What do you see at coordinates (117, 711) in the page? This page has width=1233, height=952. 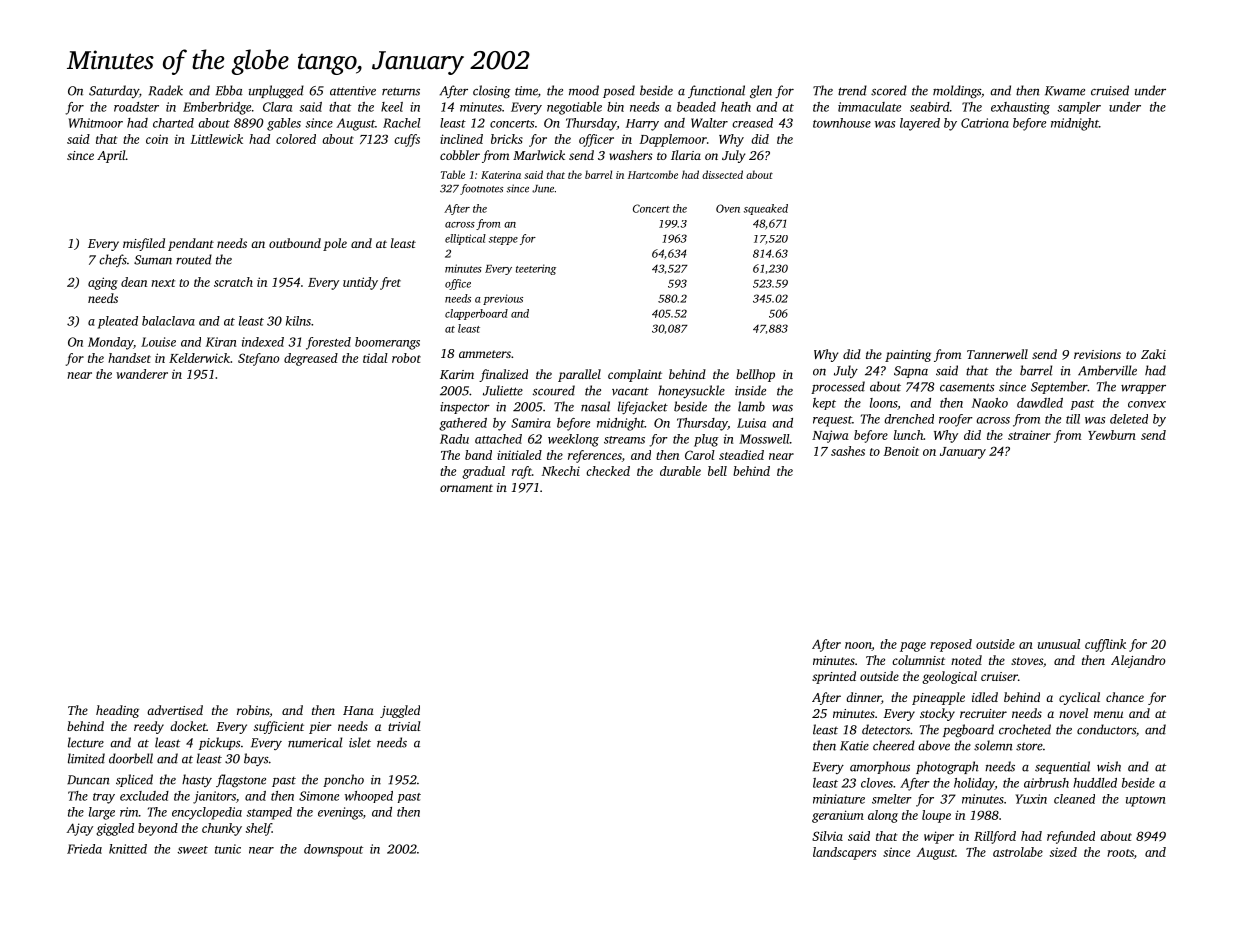 I see `heading` at bounding box center [117, 711].
